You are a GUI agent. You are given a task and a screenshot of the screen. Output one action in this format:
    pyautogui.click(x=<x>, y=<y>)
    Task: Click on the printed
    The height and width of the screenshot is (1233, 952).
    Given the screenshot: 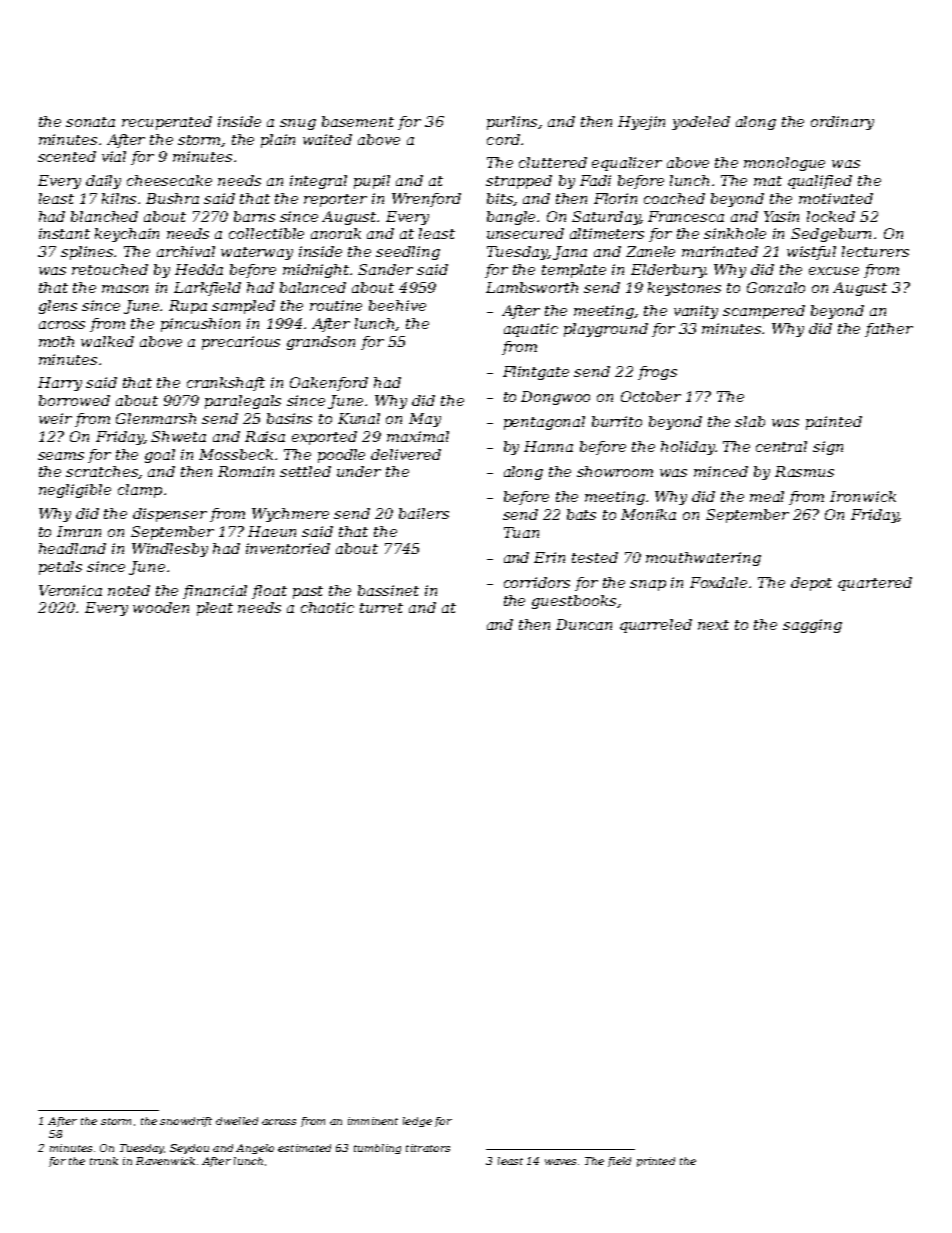 What is the action you would take?
    pyautogui.click(x=656, y=1162)
